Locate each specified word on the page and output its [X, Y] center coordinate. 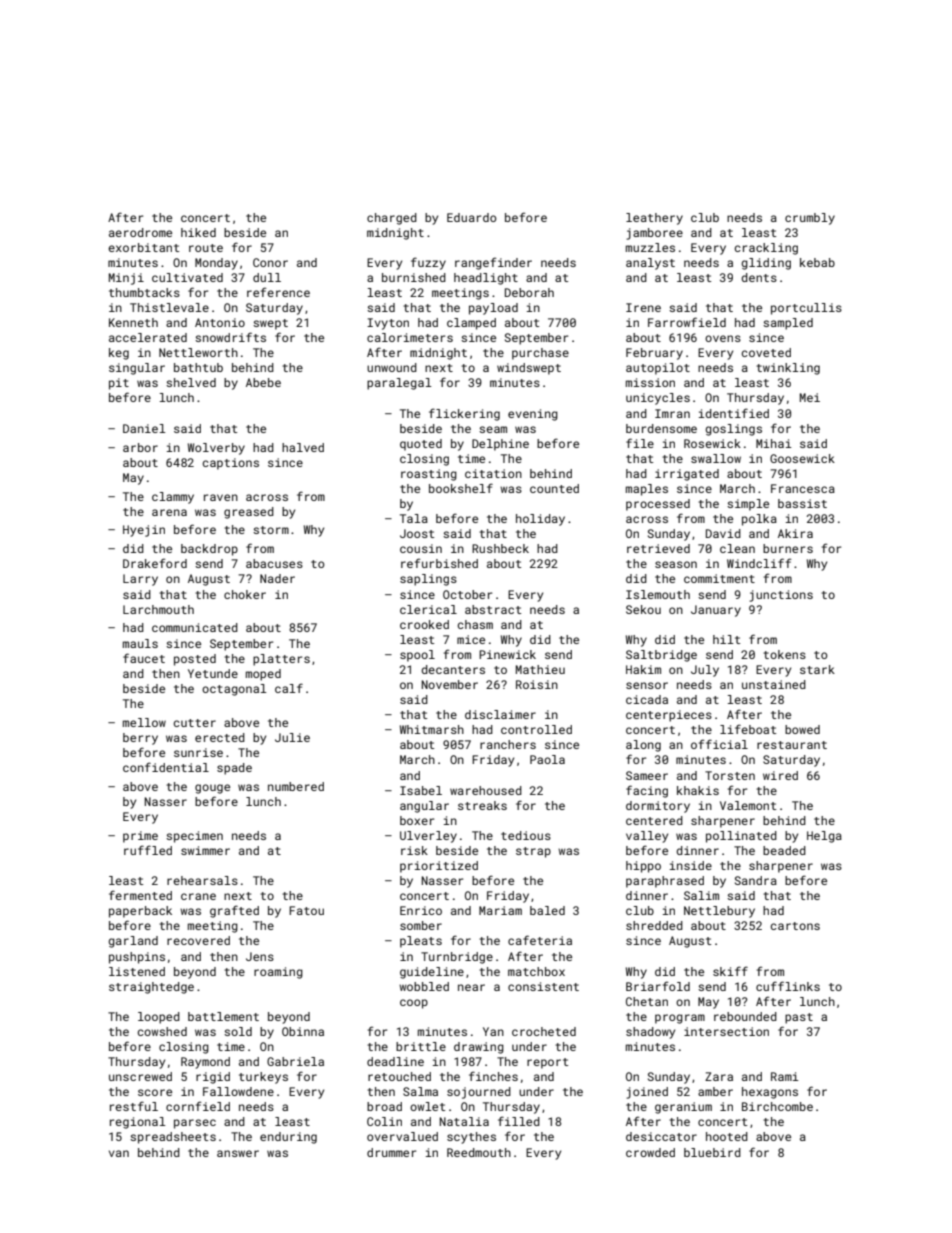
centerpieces [669, 716]
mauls [140, 643]
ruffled [148, 850]
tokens [784, 654]
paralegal [399, 384]
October [467, 594]
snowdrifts [230, 337]
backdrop [209, 550]
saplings [428, 580]
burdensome [661, 428]
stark [817, 669]
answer [238, 1153]
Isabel [421, 790]
